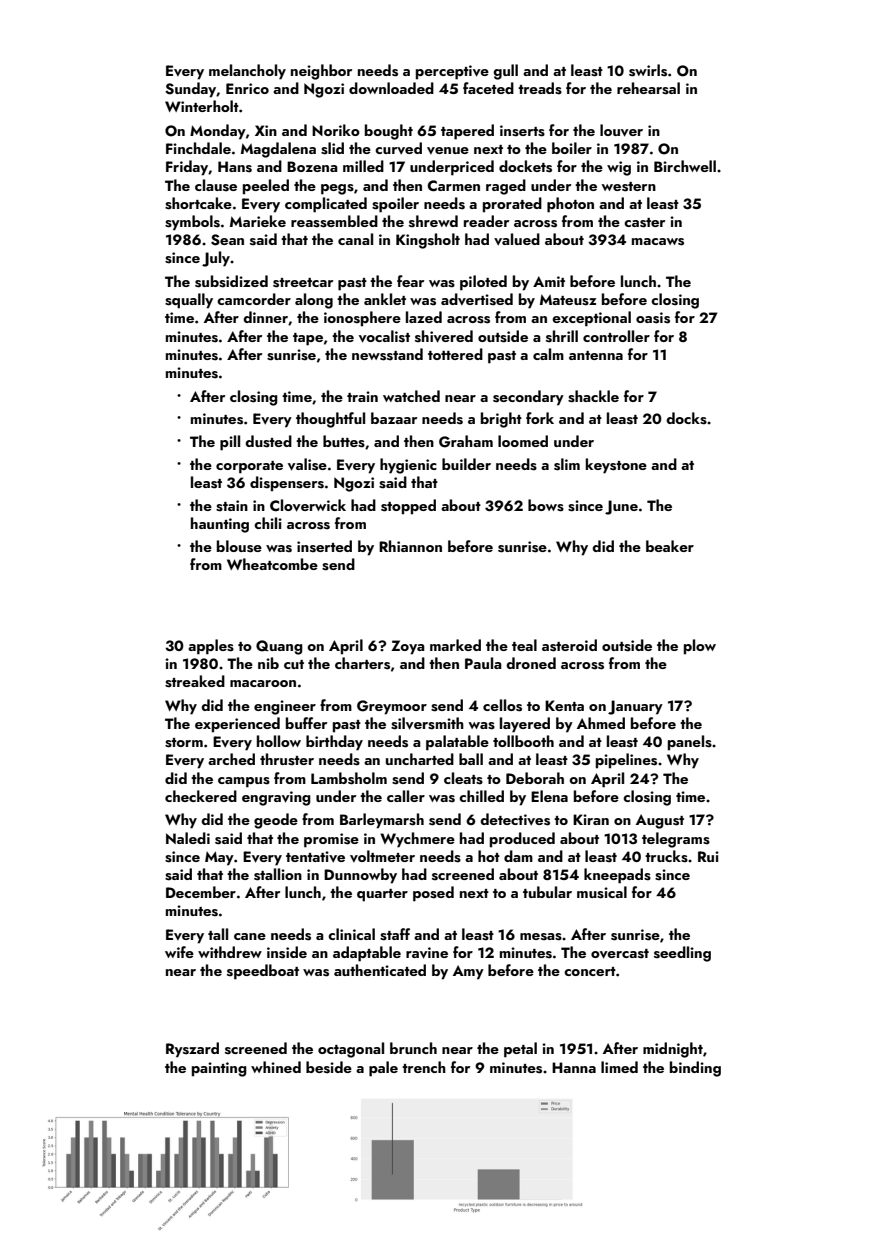  I want to click on louver, so click(621, 130).
